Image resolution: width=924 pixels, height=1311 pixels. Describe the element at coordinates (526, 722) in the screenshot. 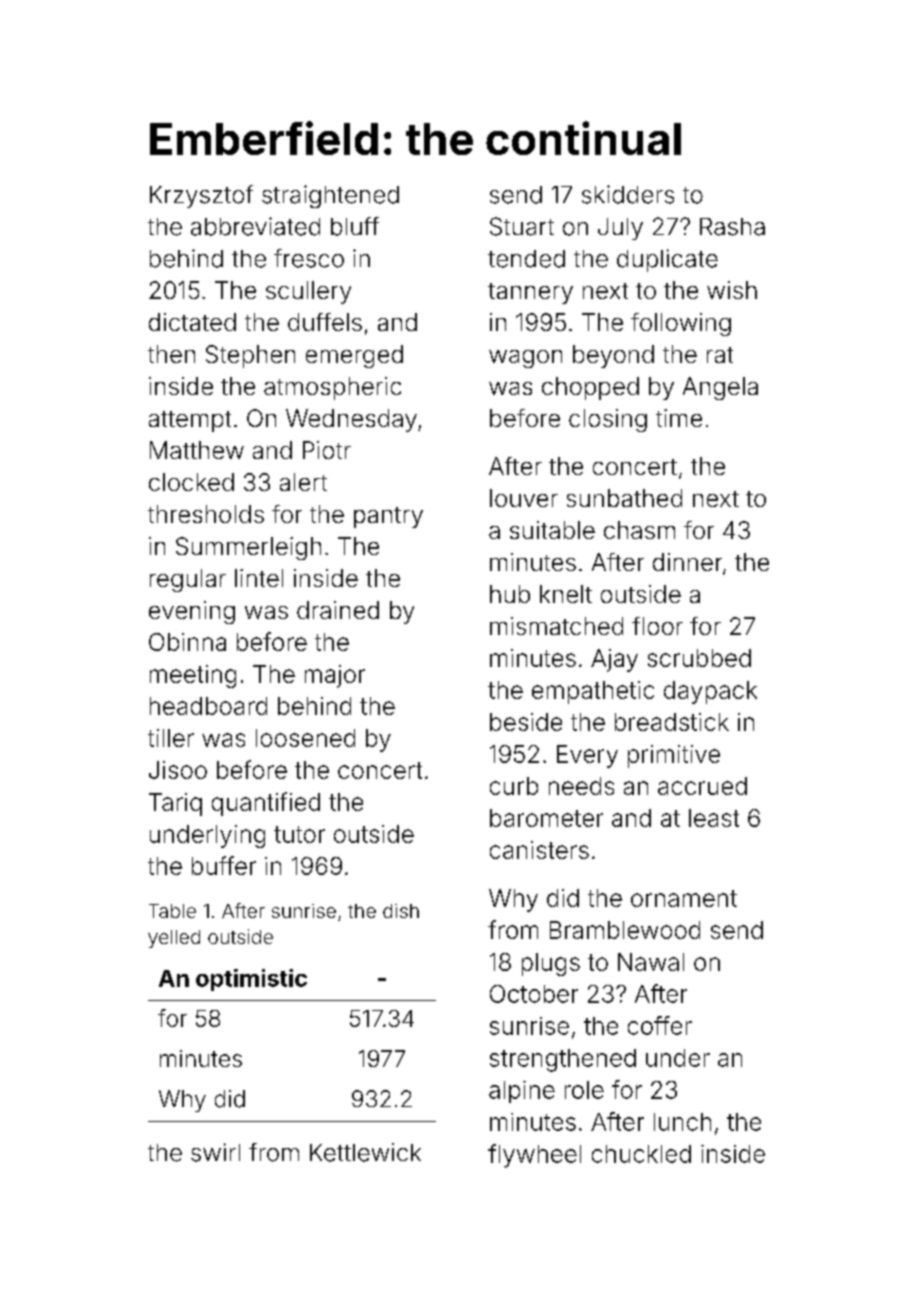

I see `beside` at that location.
